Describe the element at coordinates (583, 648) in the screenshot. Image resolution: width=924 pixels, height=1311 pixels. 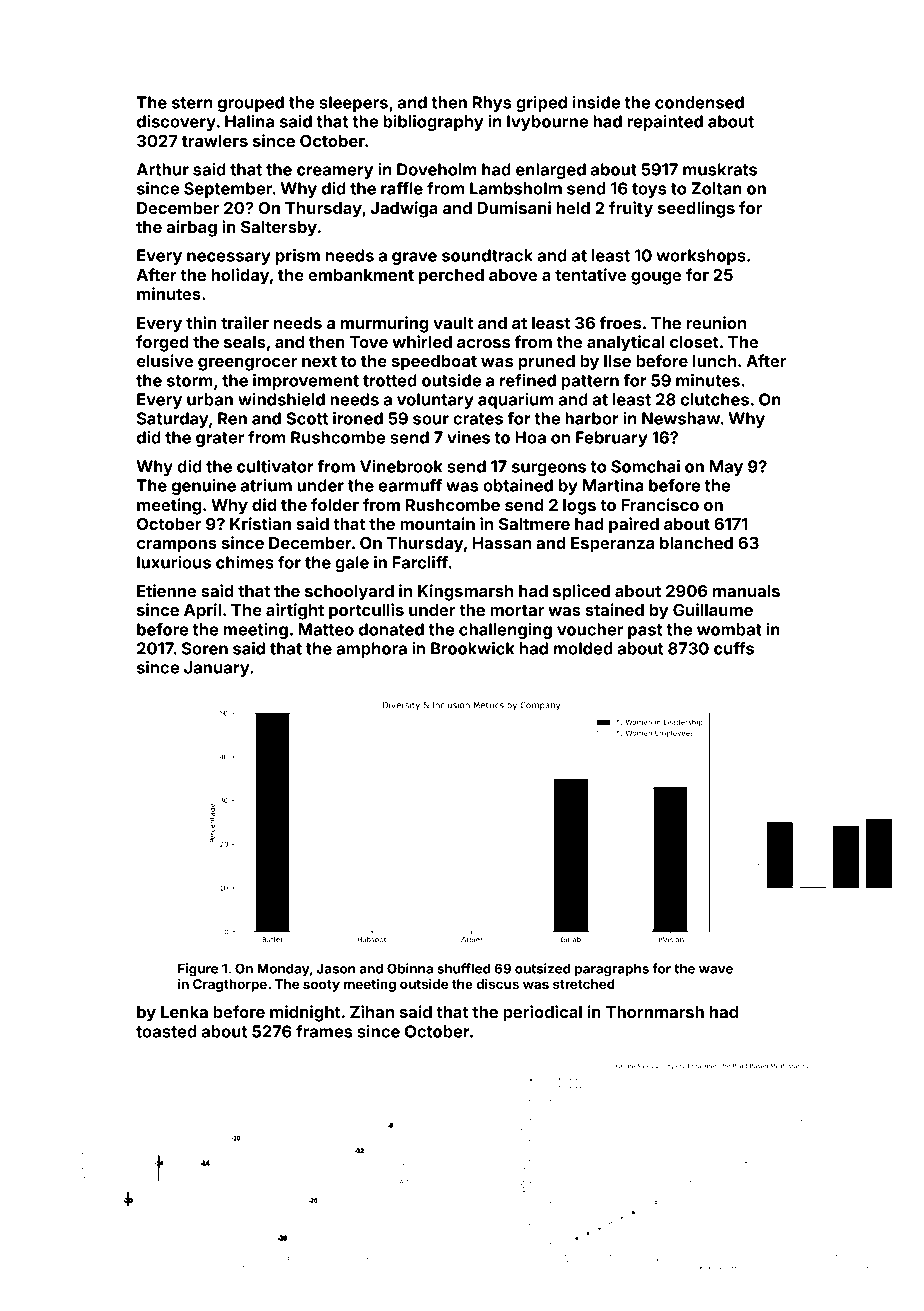
I see `molded` at that location.
